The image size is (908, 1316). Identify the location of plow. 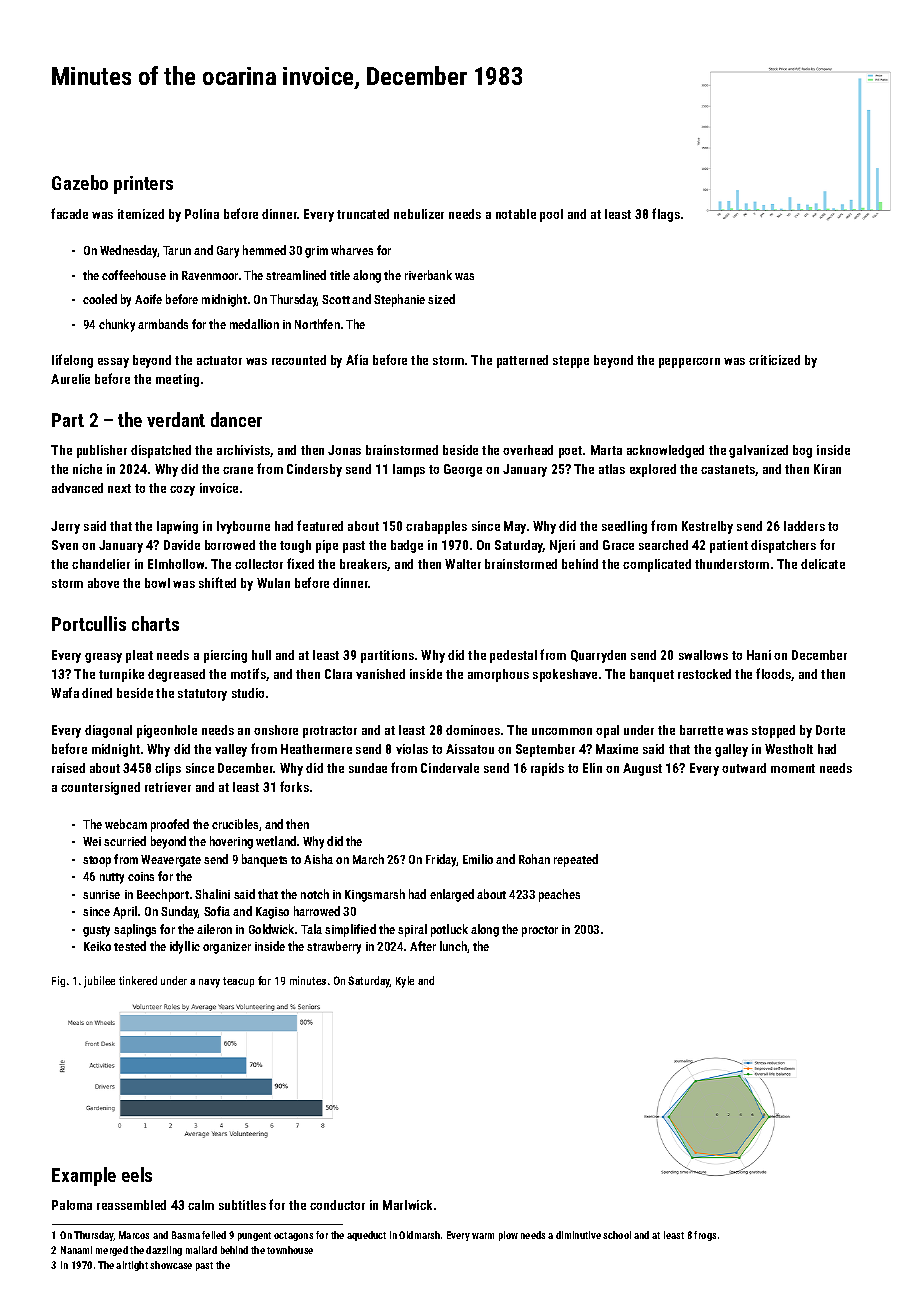
(508, 1236).
